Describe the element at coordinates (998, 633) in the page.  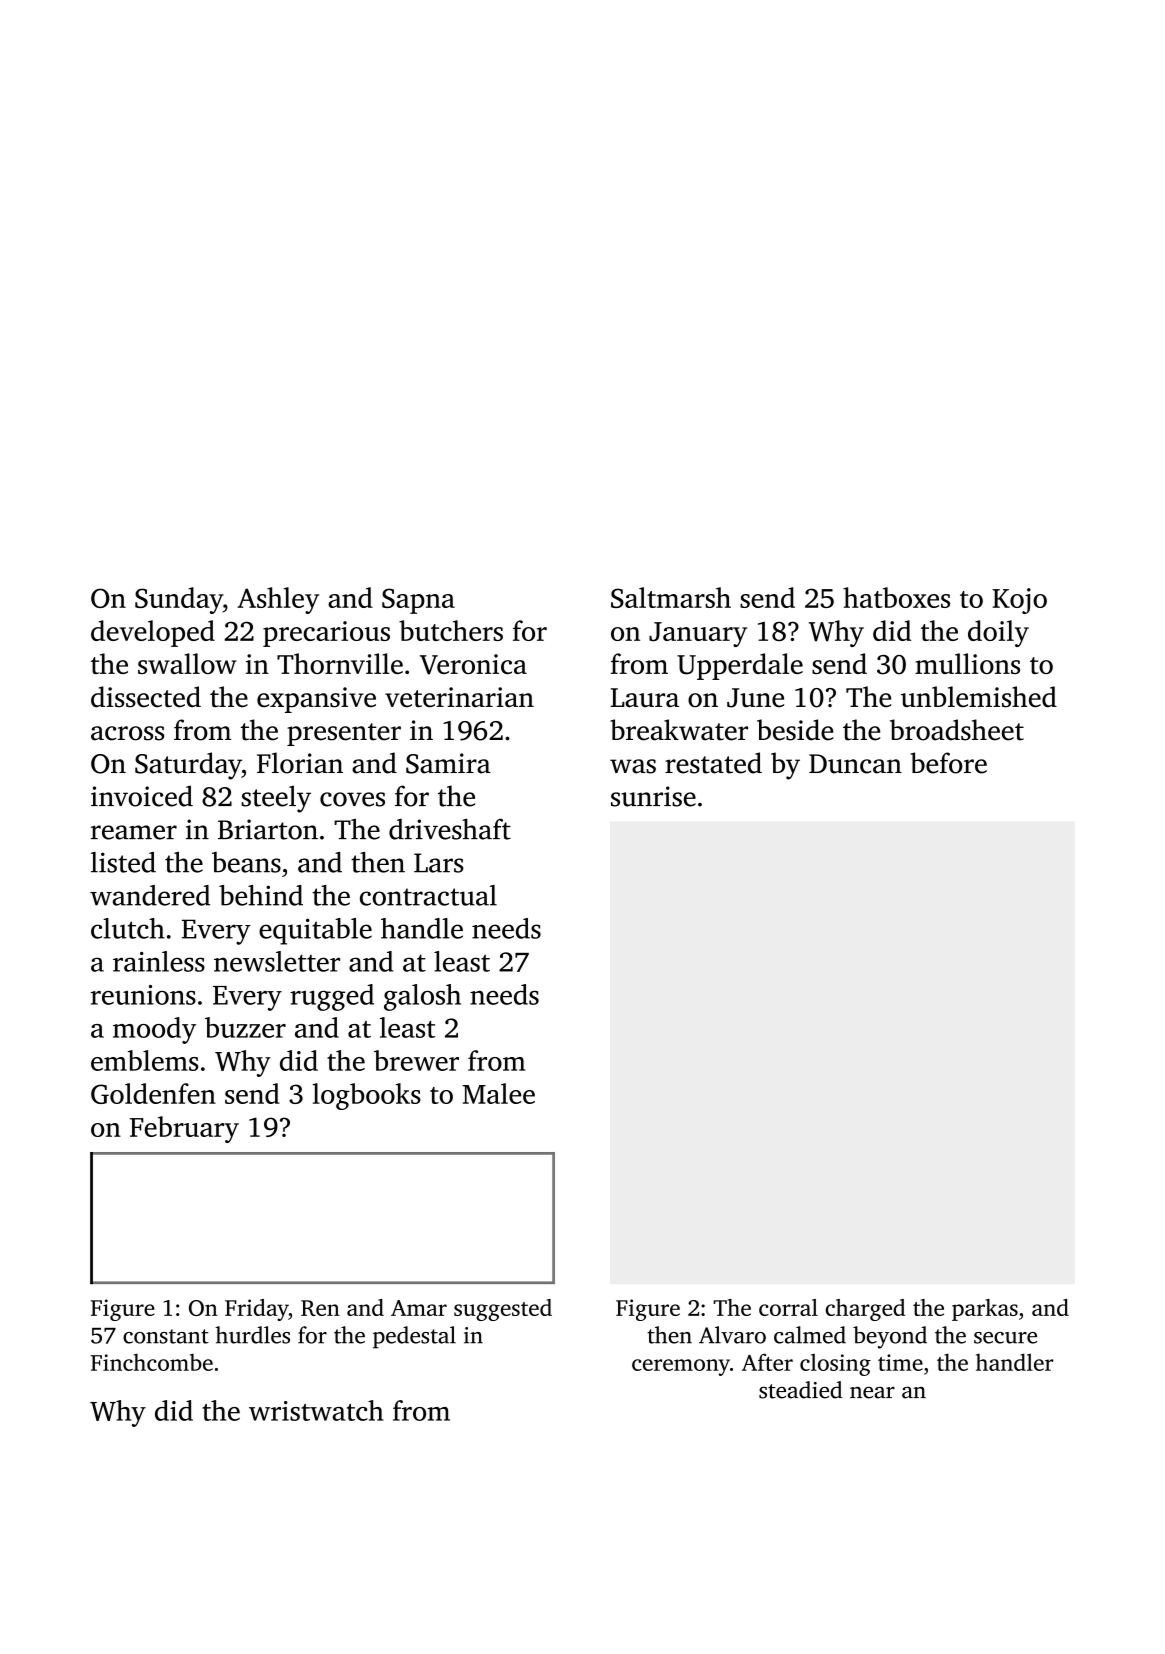
I see `doily` at that location.
